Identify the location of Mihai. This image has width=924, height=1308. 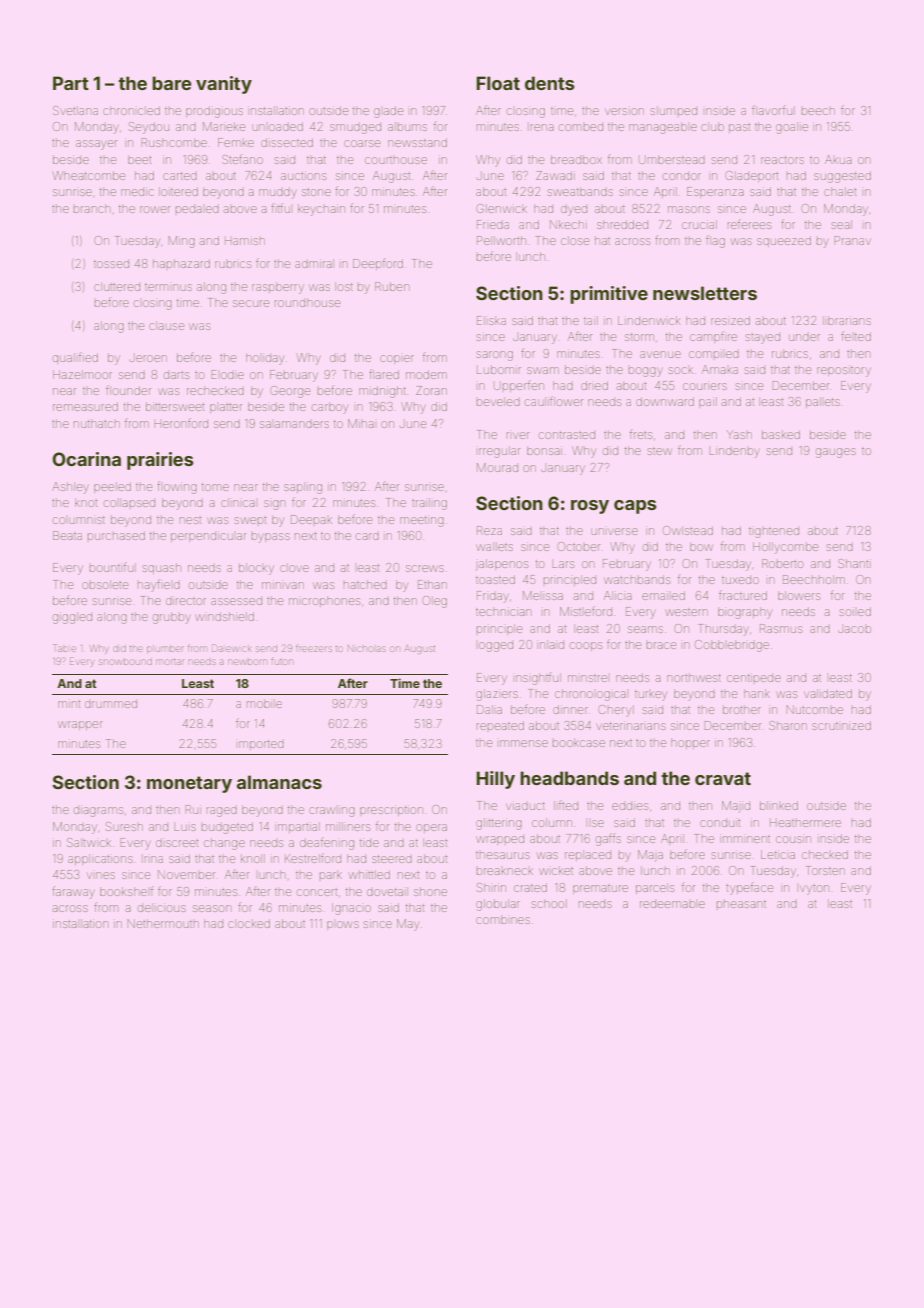
(361, 423).
